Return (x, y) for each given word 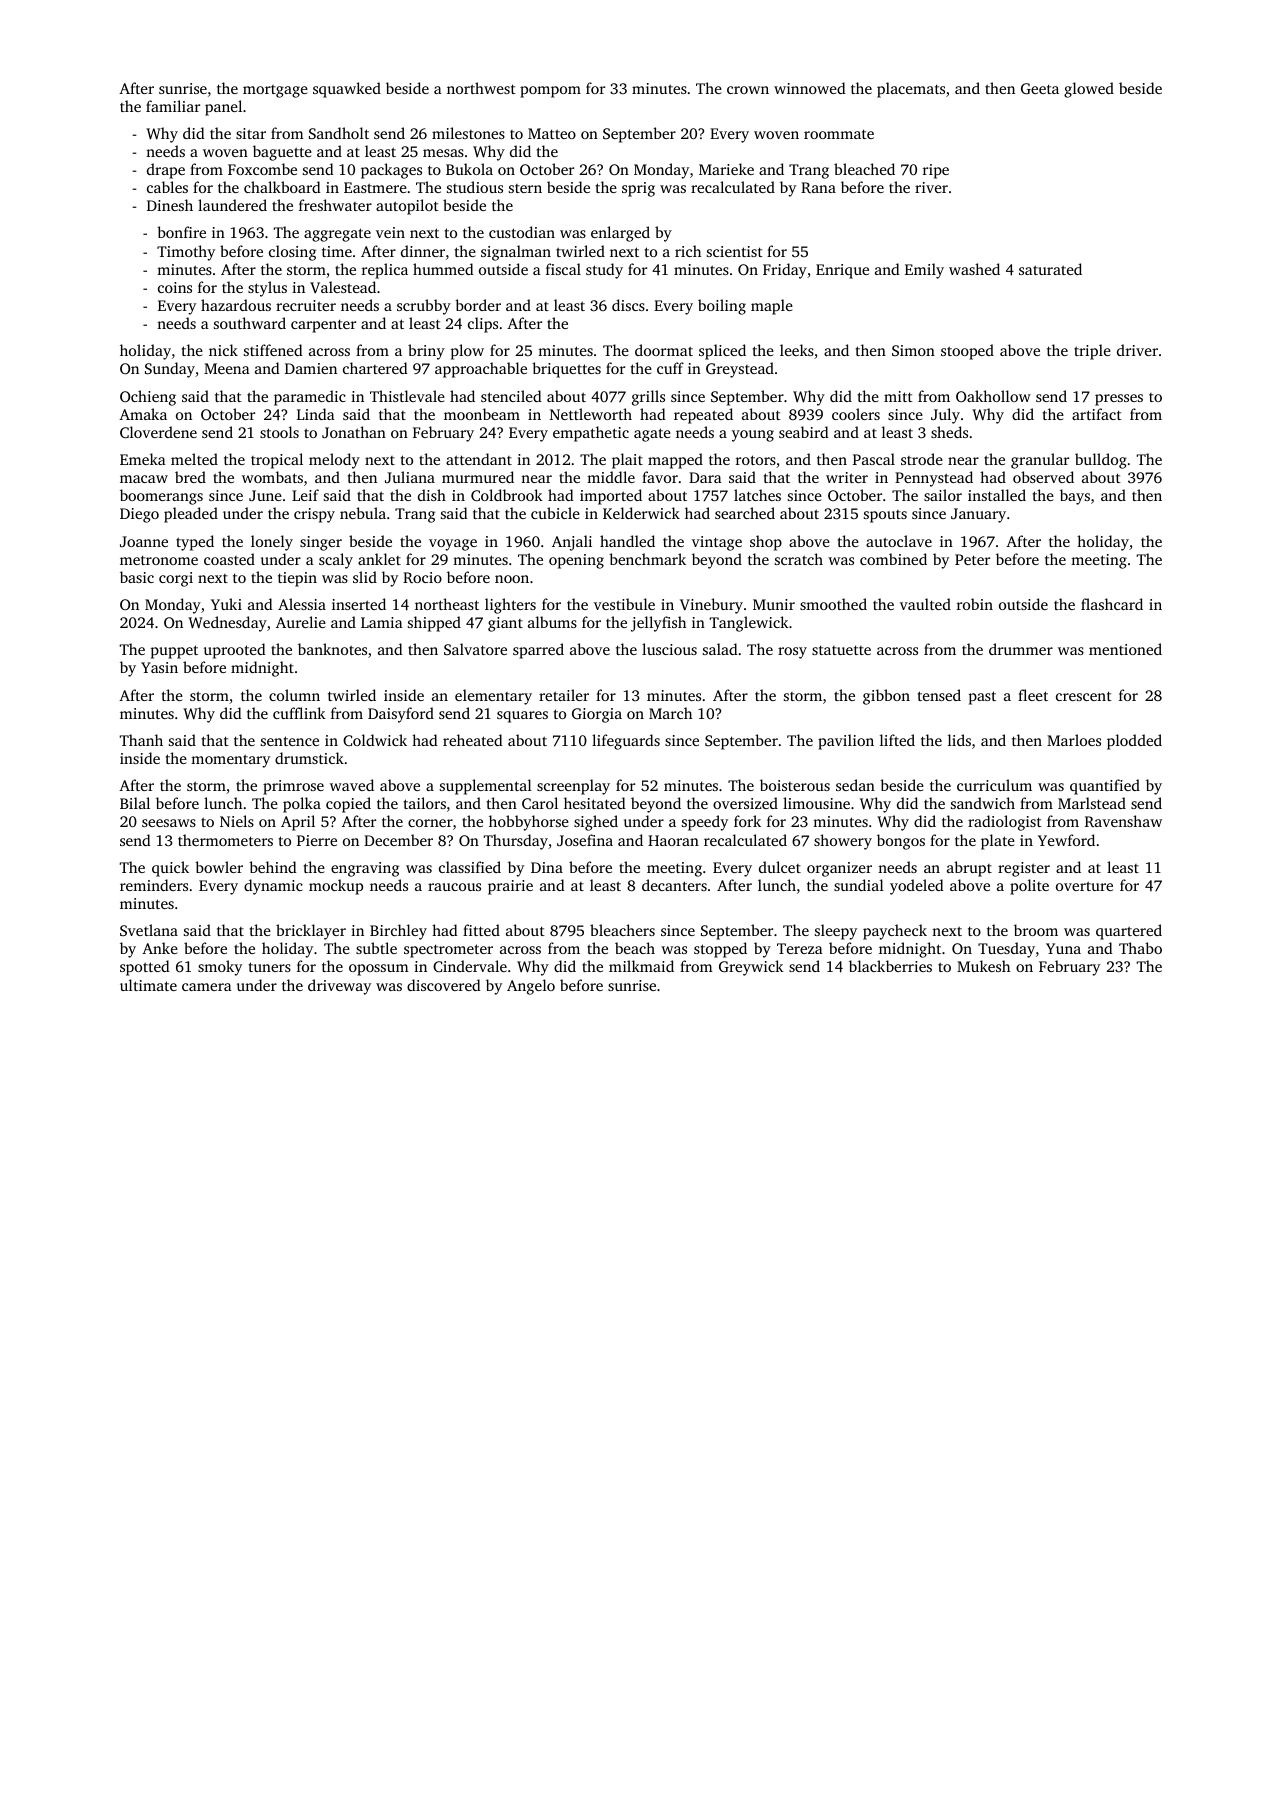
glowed (1089, 90)
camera (207, 987)
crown (748, 90)
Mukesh (983, 966)
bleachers (622, 930)
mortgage (275, 91)
